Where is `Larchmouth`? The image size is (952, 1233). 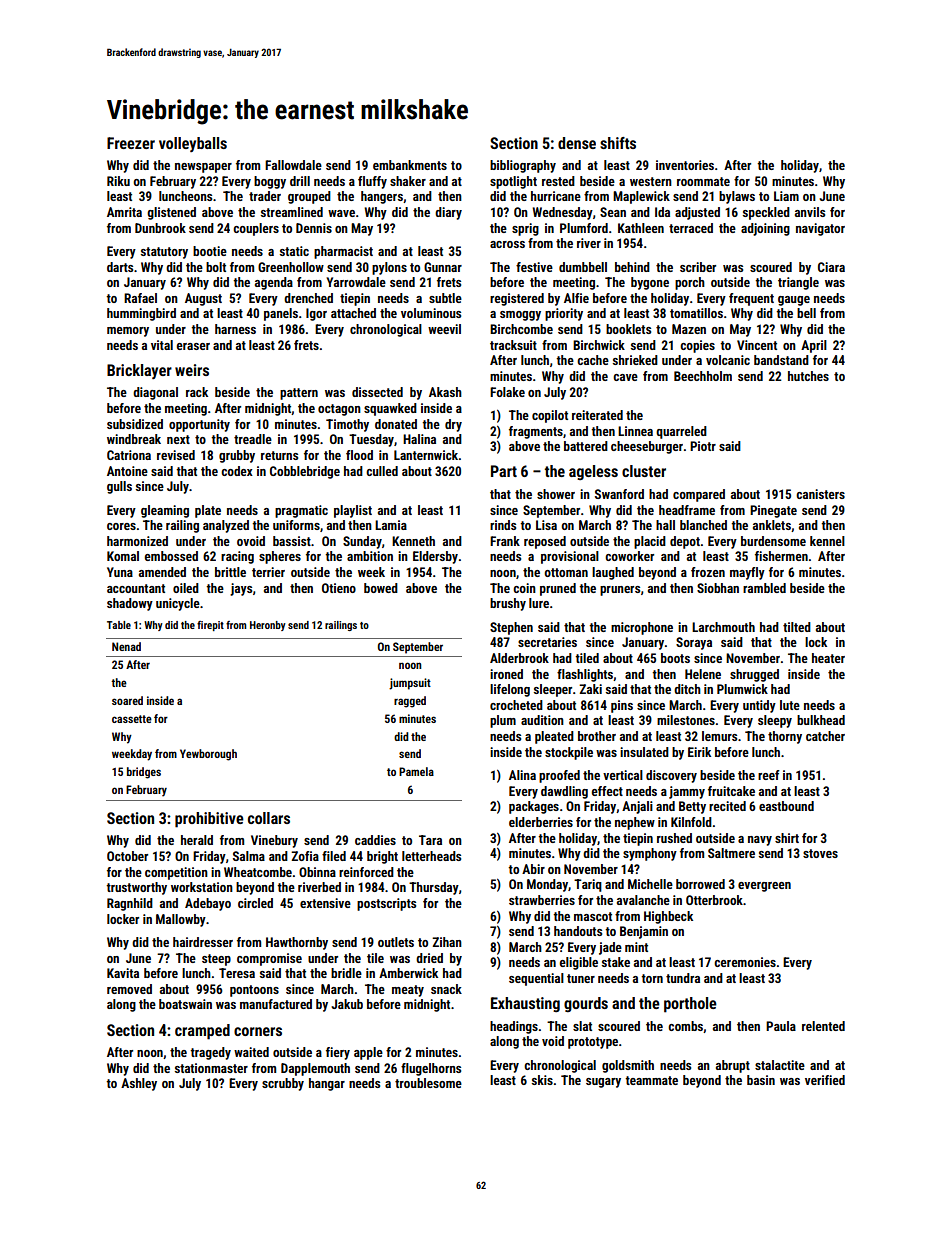
Larchmouth is located at coordinates (723, 627).
